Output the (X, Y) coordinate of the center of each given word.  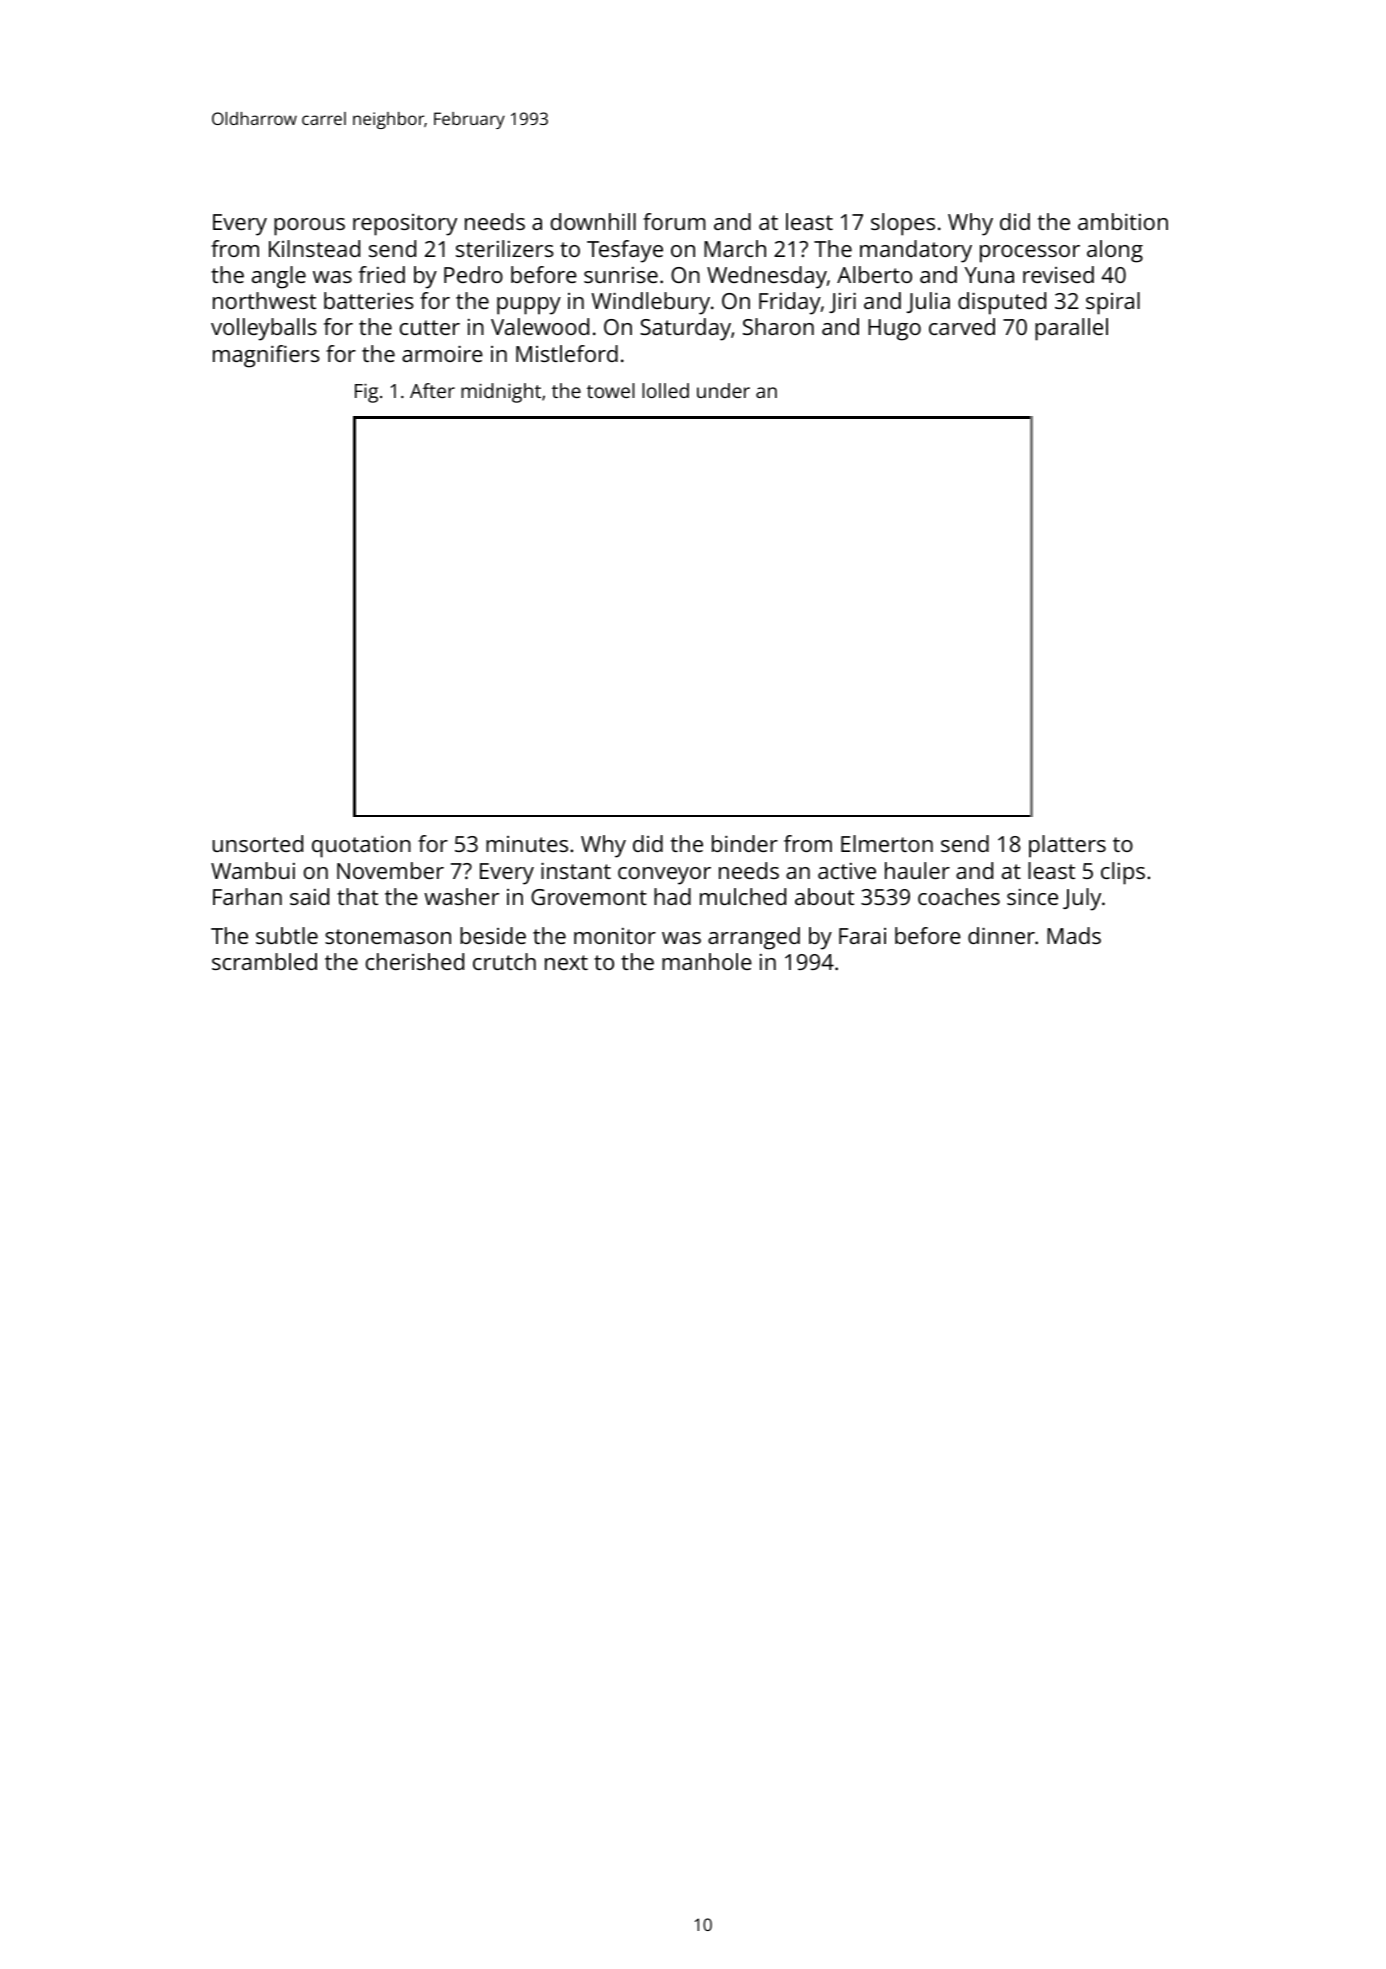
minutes (527, 844)
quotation (361, 846)
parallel (1071, 329)
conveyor (664, 876)
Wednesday (767, 277)
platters (1067, 846)
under (723, 390)
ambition (1123, 221)
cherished (415, 961)
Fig (366, 393)
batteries (369, 300)
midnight (501, 393)
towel (611, 390)
